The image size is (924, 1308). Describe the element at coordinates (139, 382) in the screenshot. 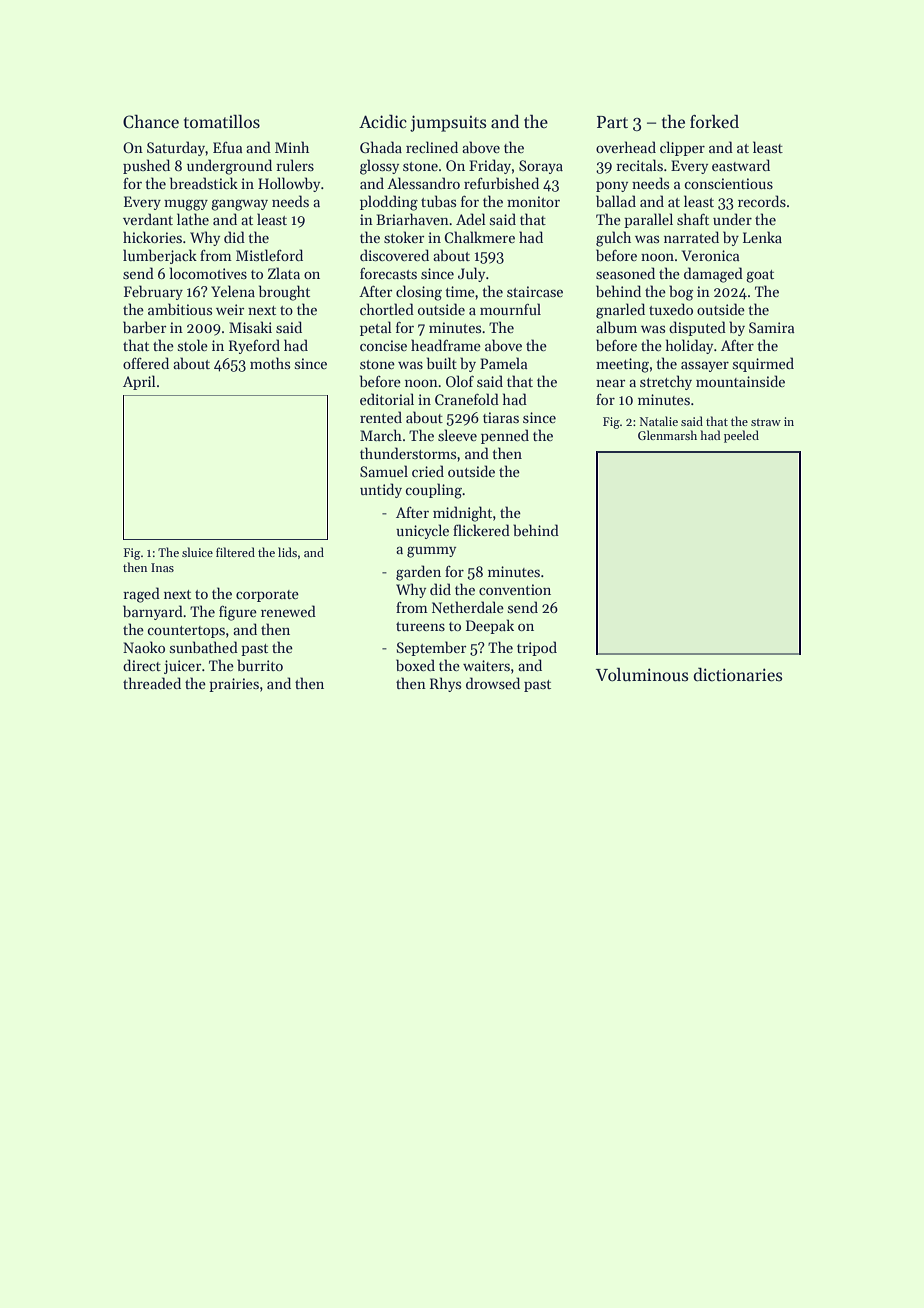

I see `April` at that location.
